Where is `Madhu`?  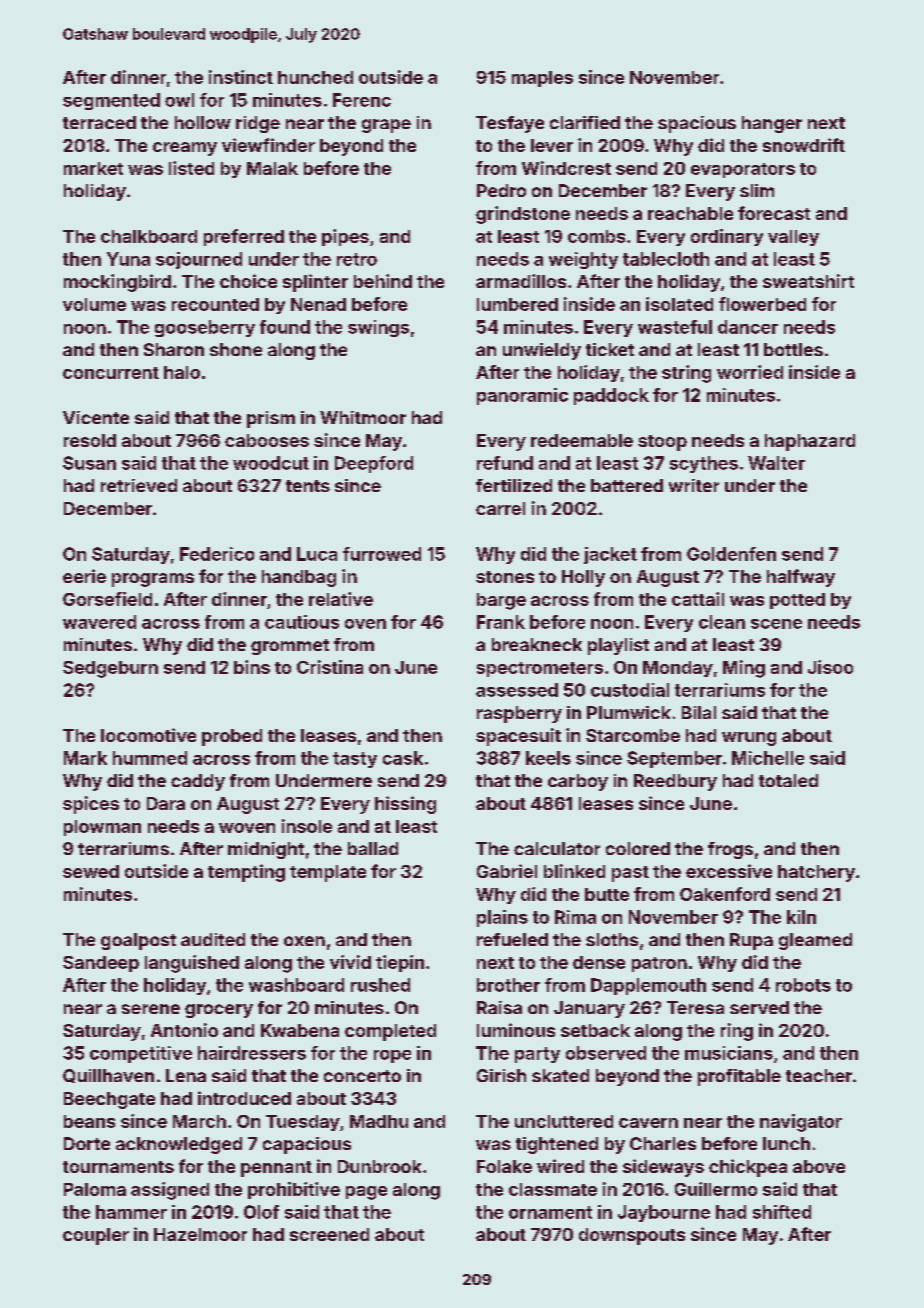 Madhu is located at coordinates (379, 1121).
